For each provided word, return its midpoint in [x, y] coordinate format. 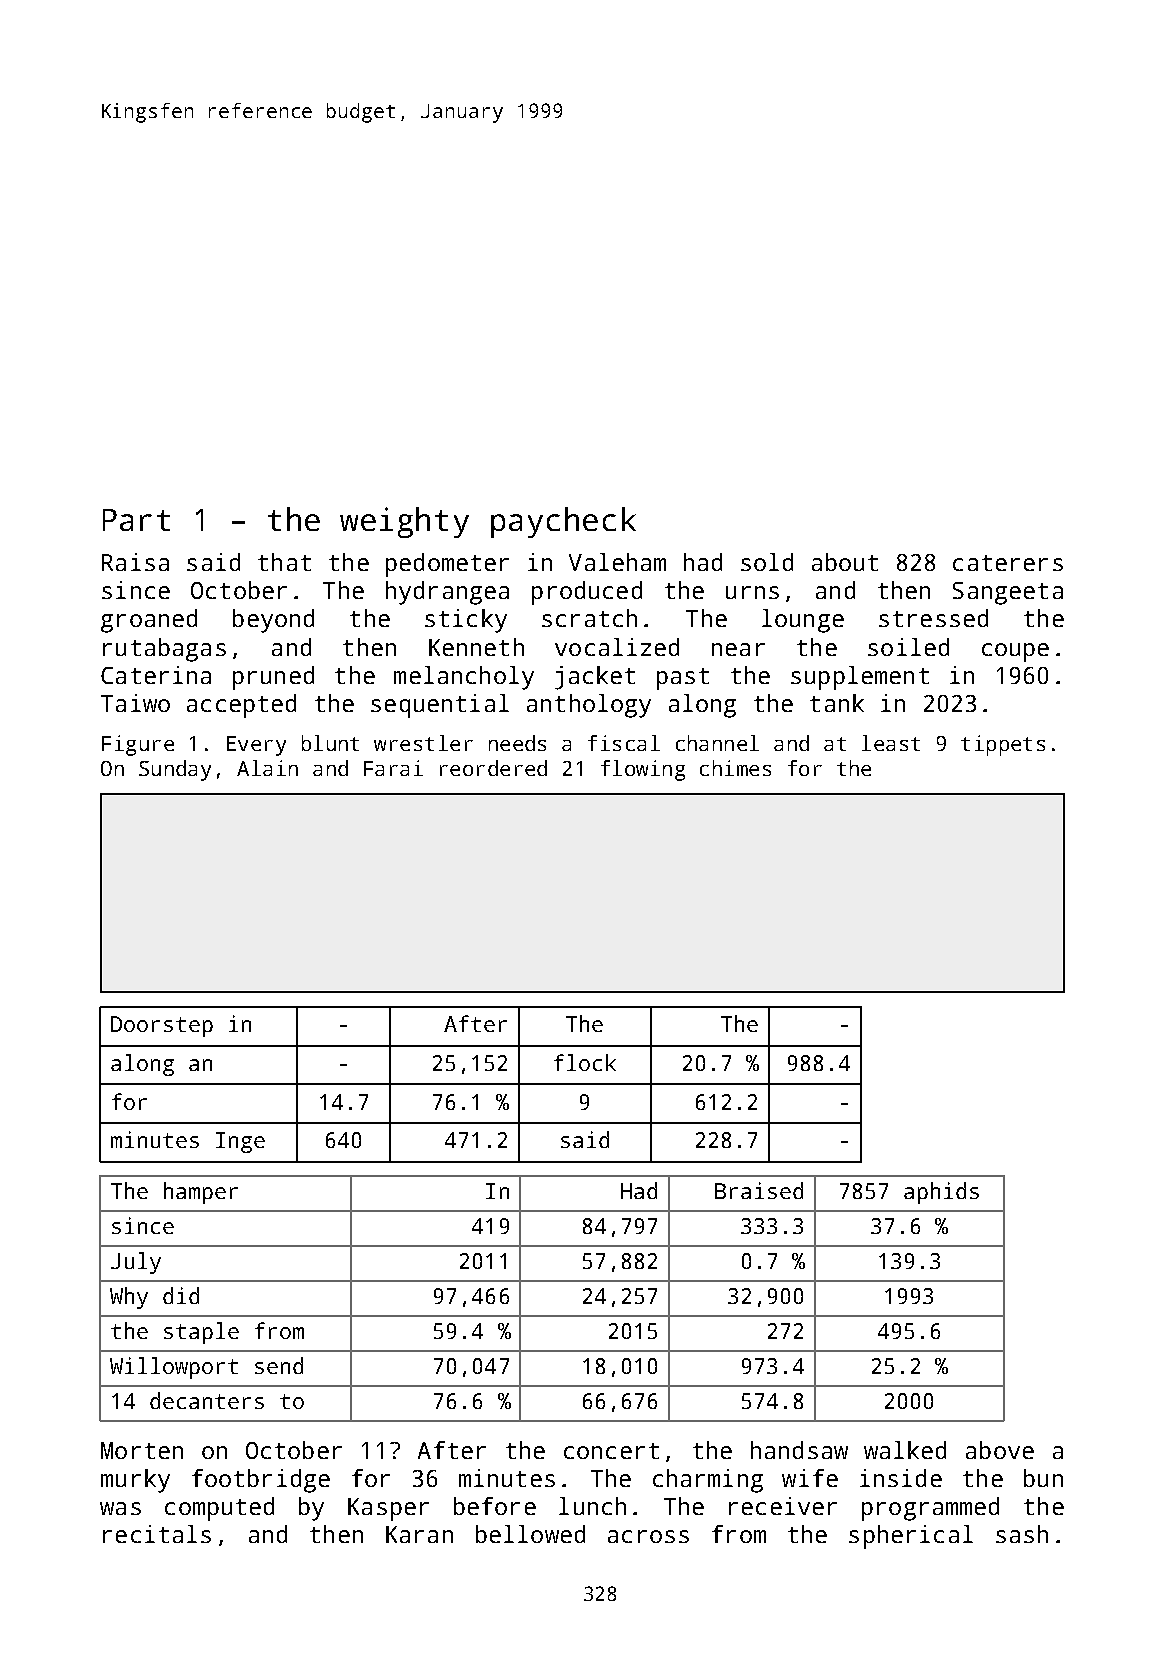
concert [611, 1451]
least [891, 743]
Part [136, 520]
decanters [207, 1400]
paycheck [563, 522]
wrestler [423, 743]
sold [767, 562]
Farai [393, 768]
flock [585, 1062]
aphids [941, 1193]
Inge [240, 1142]
